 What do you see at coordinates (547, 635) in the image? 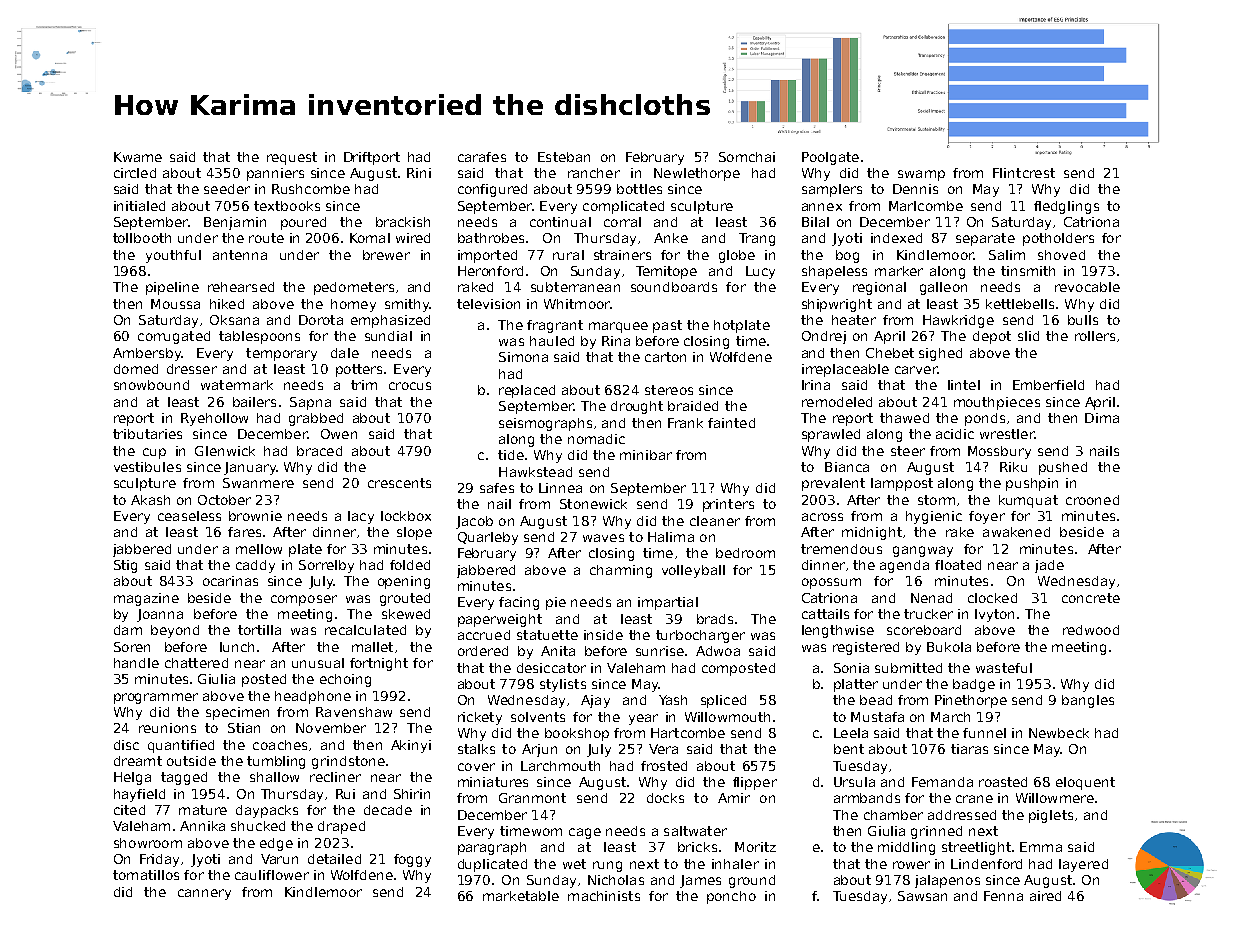
I see `statuette` at bounding box center [547, 635].
